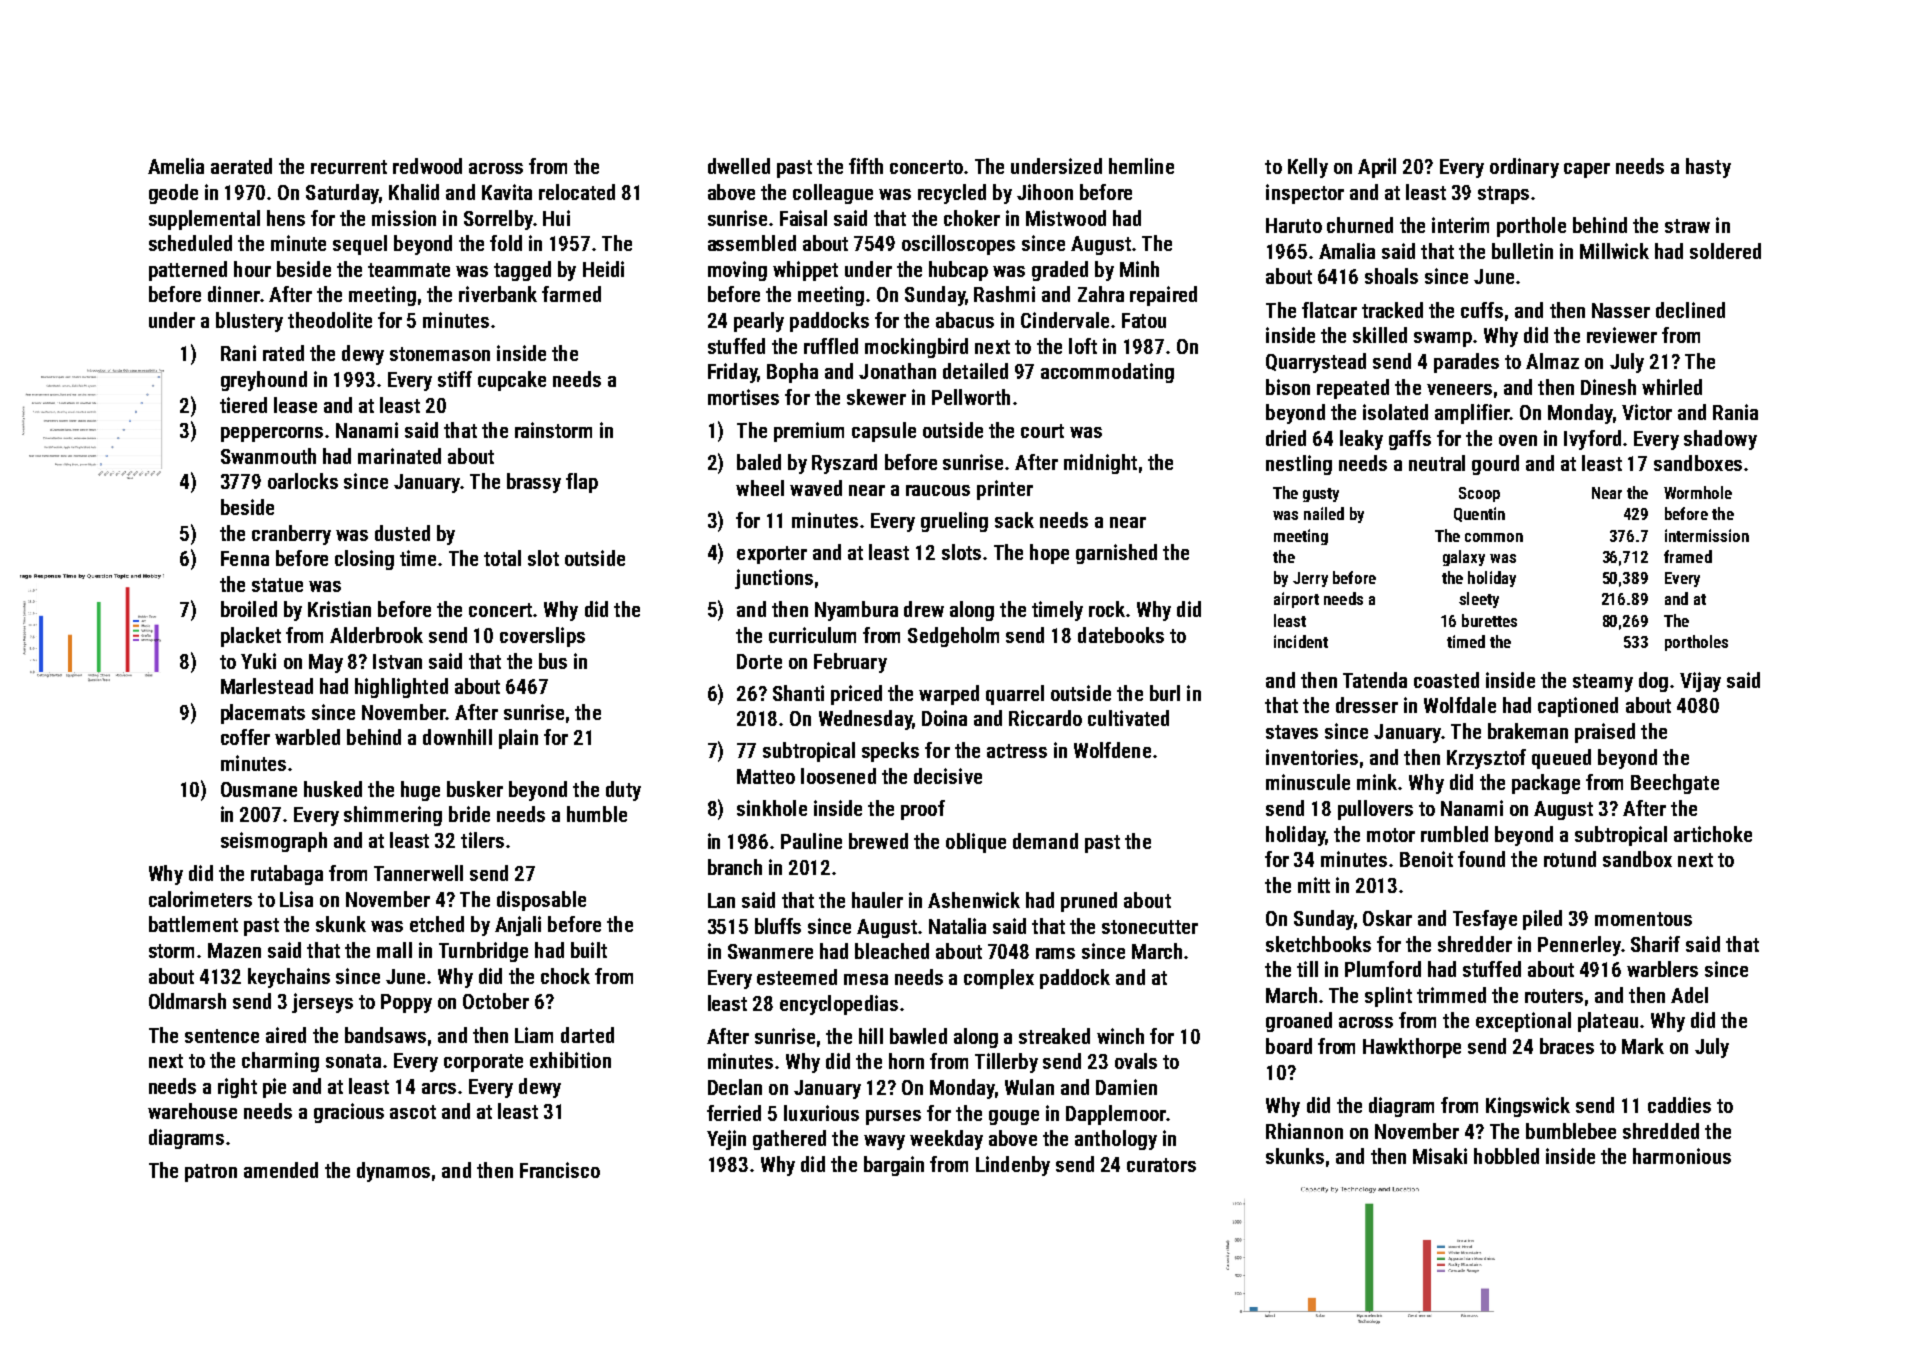 This screenshot has height=1351, width=1911. I want to click on burl, so click(1165, 693).
